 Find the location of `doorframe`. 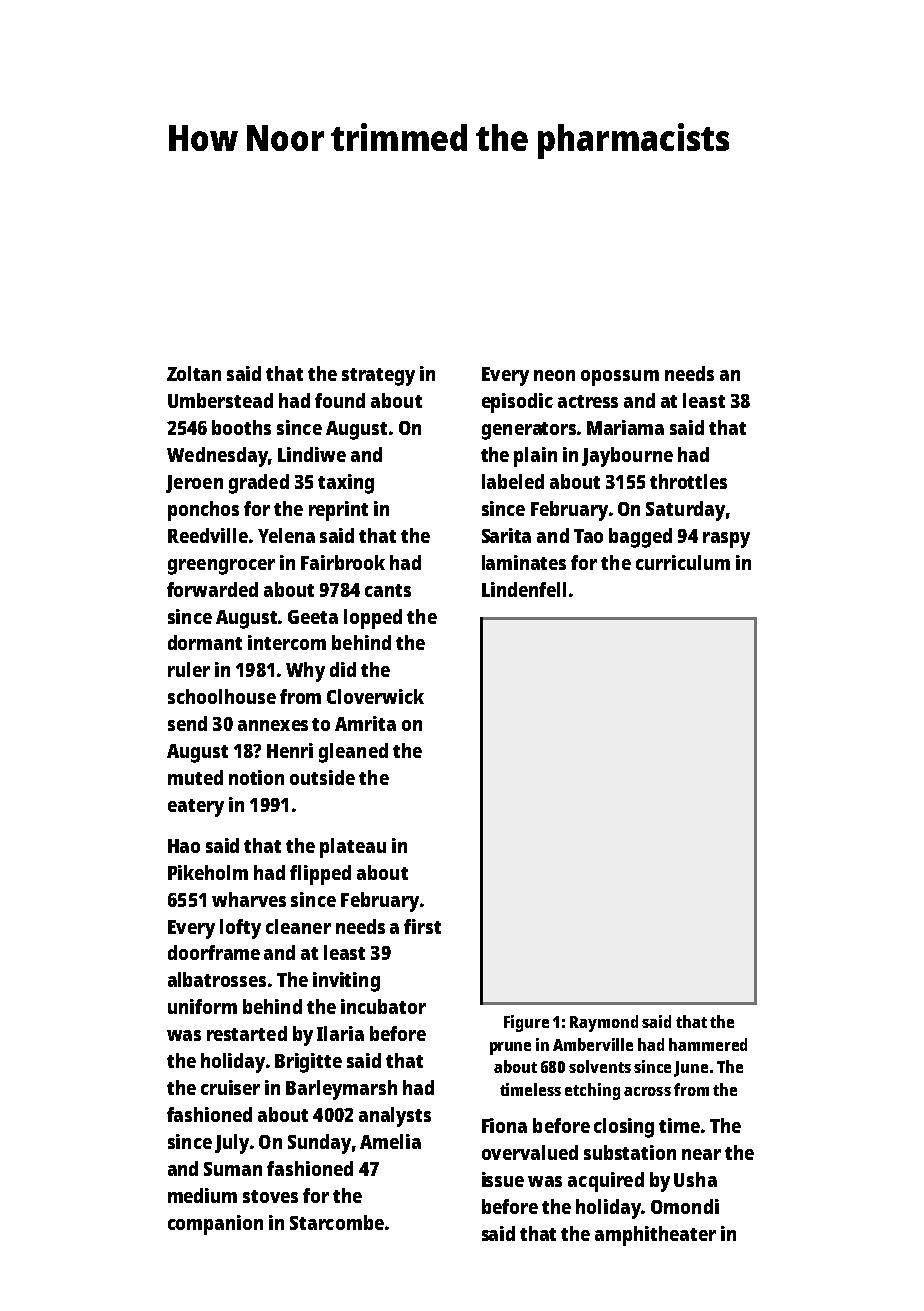

doorframe is located at coordinates (214, 952).
